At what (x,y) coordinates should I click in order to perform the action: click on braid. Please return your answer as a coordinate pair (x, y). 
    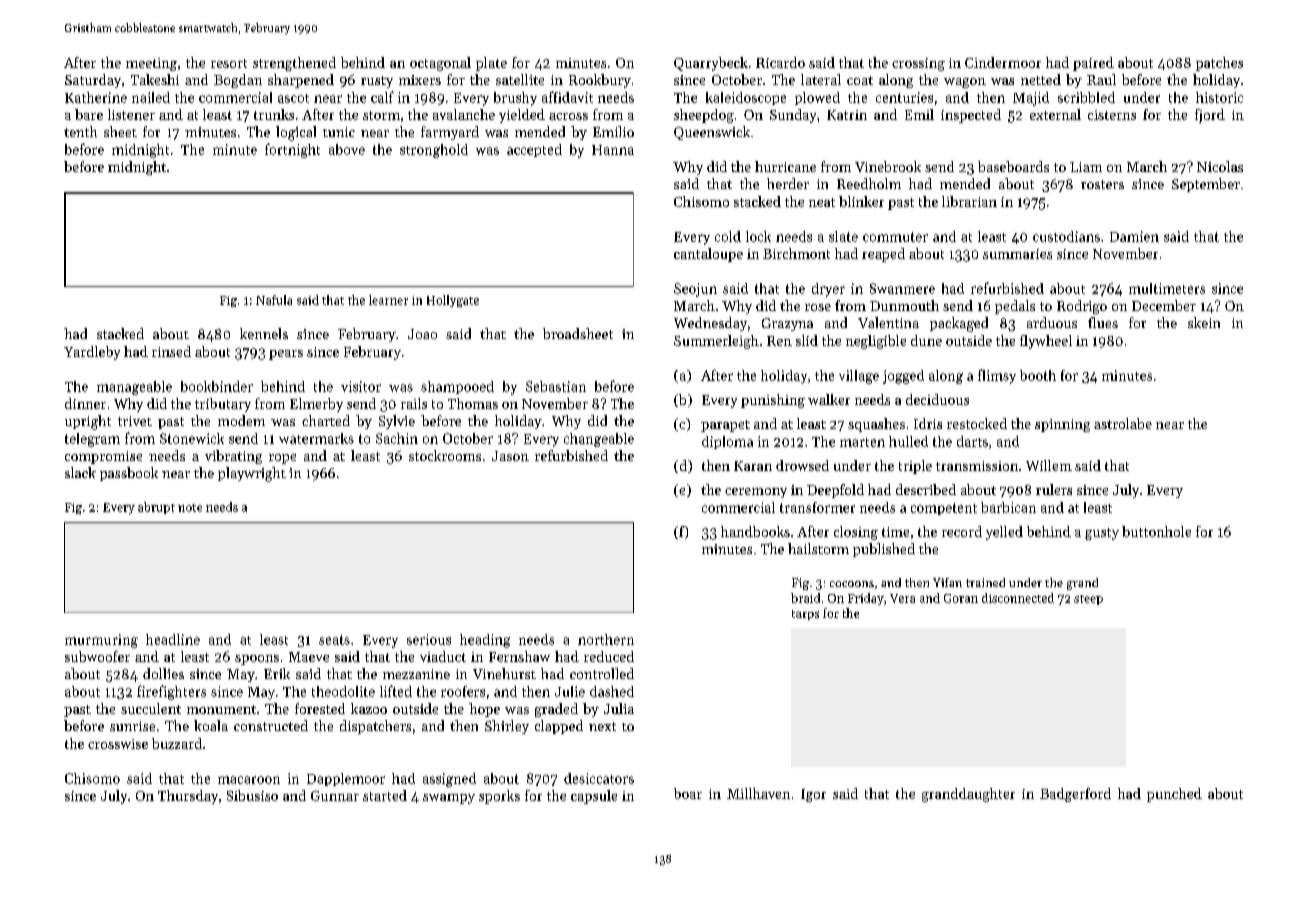
    Looking at the image, I should click on (805, 598).
